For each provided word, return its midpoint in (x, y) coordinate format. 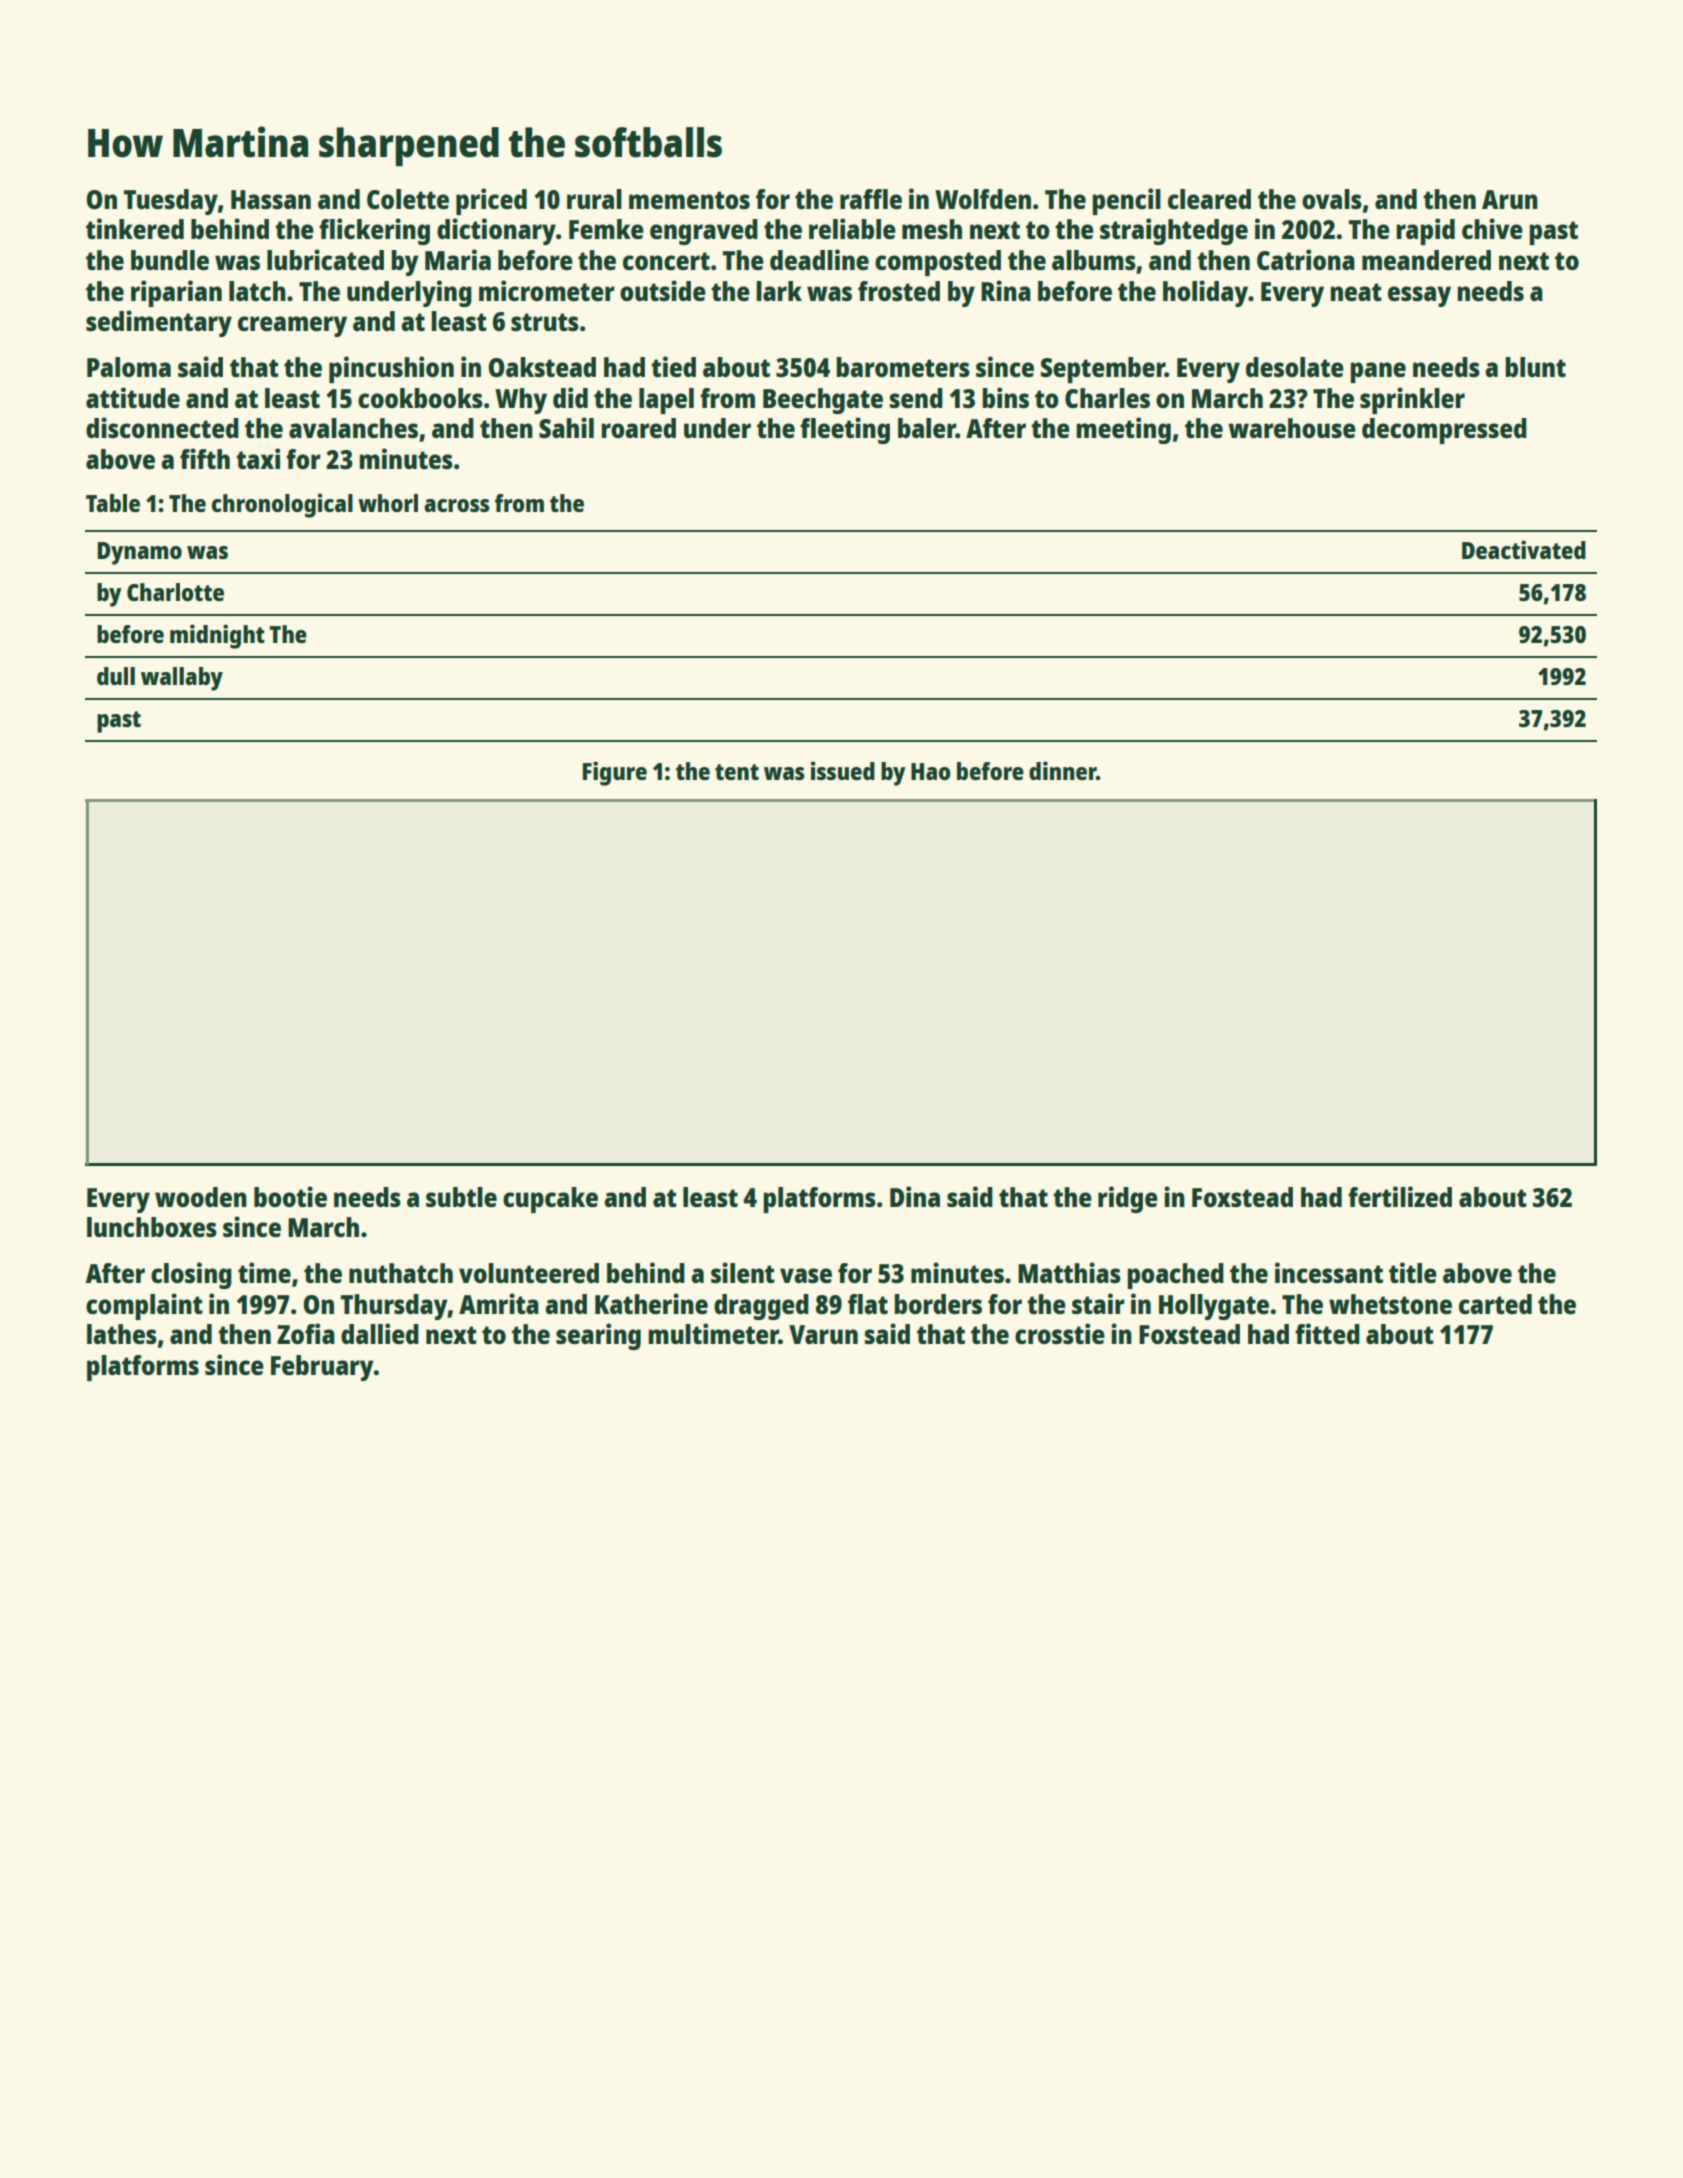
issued (843, 770)
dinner (1062, 770)
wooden (201, 1197)
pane (1378, 372)
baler (927, 428)
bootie (290, 1196)
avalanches (353, 428)
